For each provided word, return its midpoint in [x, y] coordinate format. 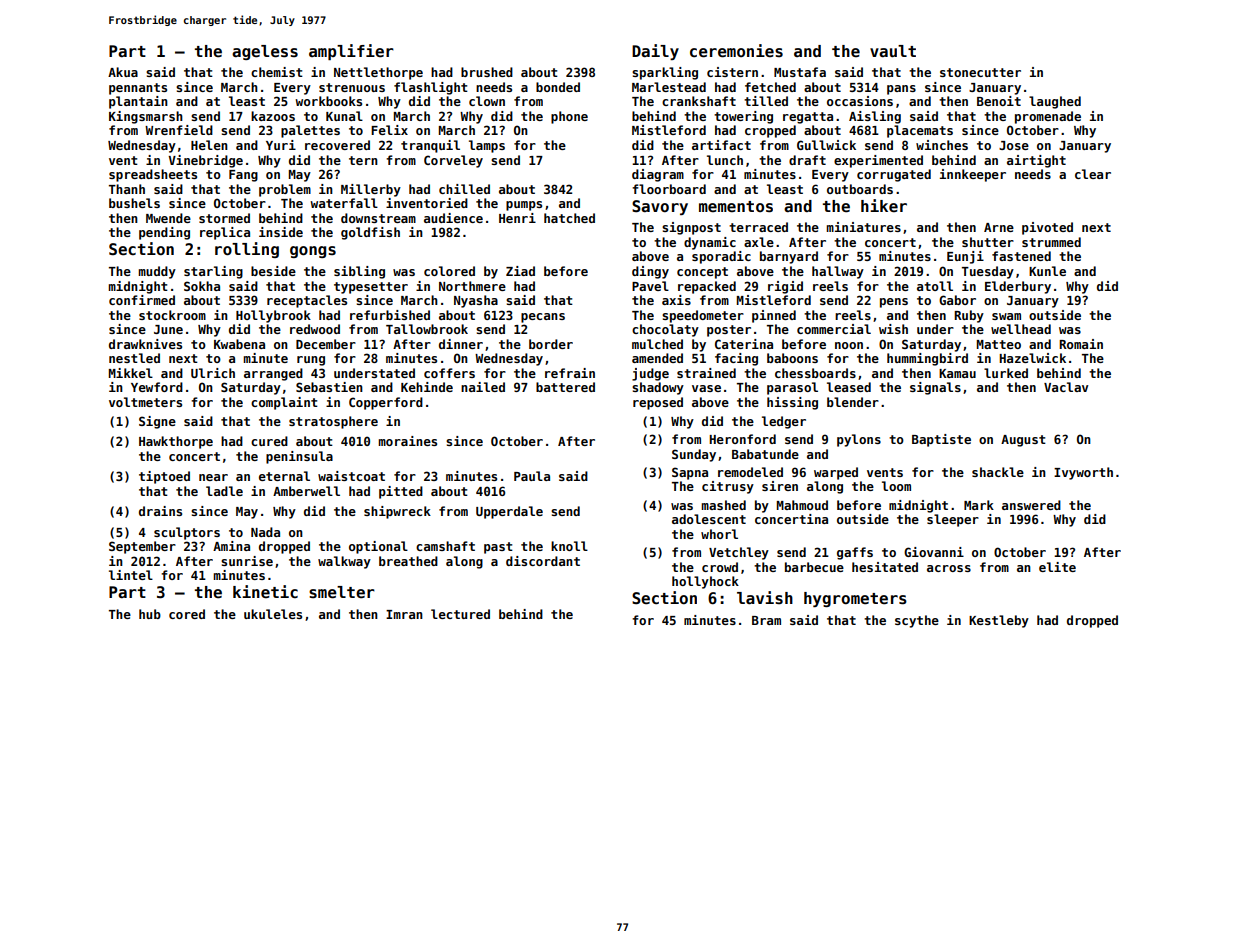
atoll [935, 286]
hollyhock [705, 582]
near [213, 477]
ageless [265, 52]
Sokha [202, 286]
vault [893, 51]
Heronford [742, 439]
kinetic [265, 592]
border [551, 344]
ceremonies [736, 51]
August [1023, 441]
